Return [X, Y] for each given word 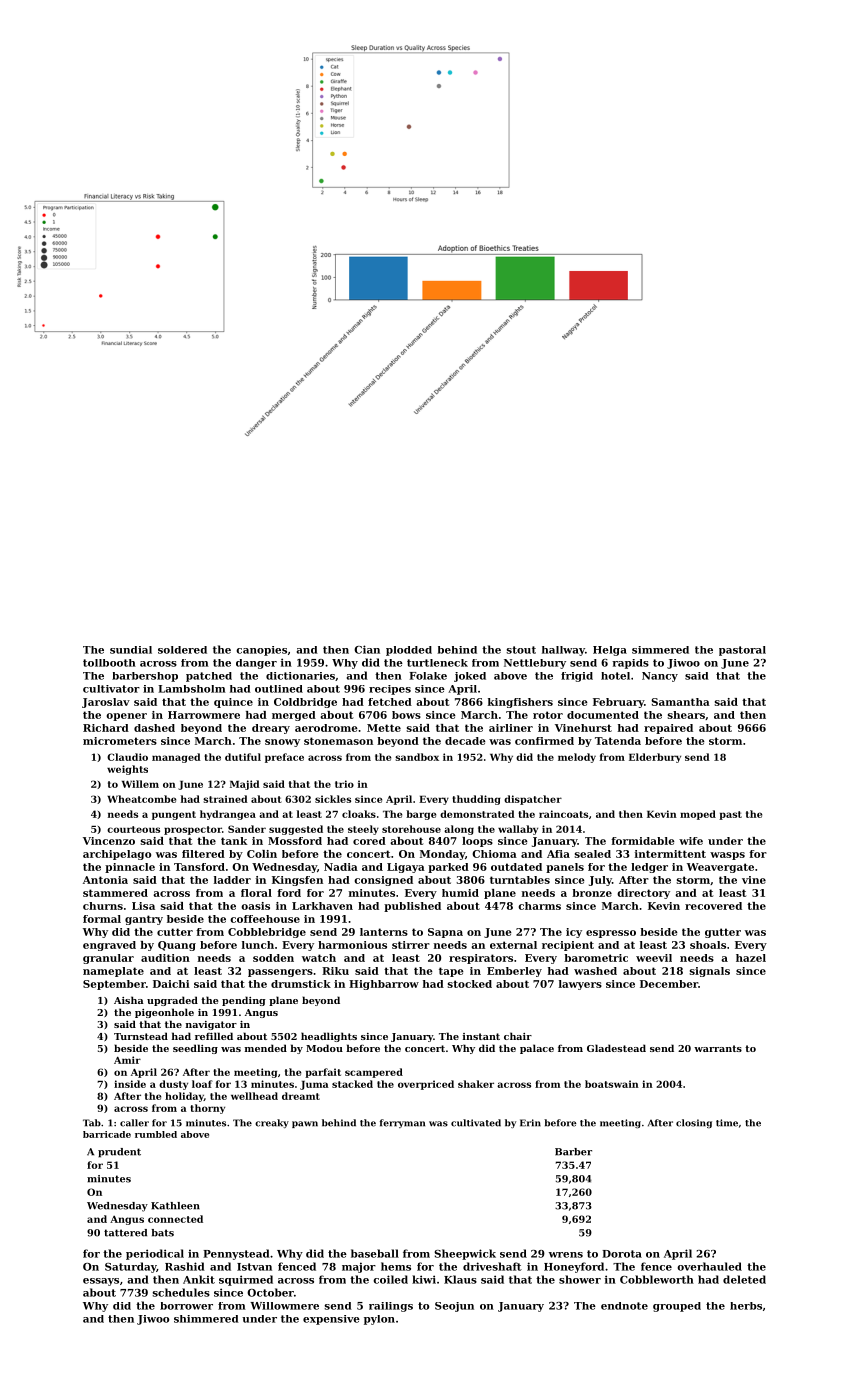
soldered [182, 650]
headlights [329, 1037]
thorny [207, 1109]
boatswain [612, 1084]
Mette [384, 728]
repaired [668, 729]
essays [101, 1282]
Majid [245, 785]
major [359, 1267]
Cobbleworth [657, 1279]
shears [686, 715]
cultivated [476, 1123]
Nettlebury [535, 664]
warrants [718, 1048]
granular [108, 959]
